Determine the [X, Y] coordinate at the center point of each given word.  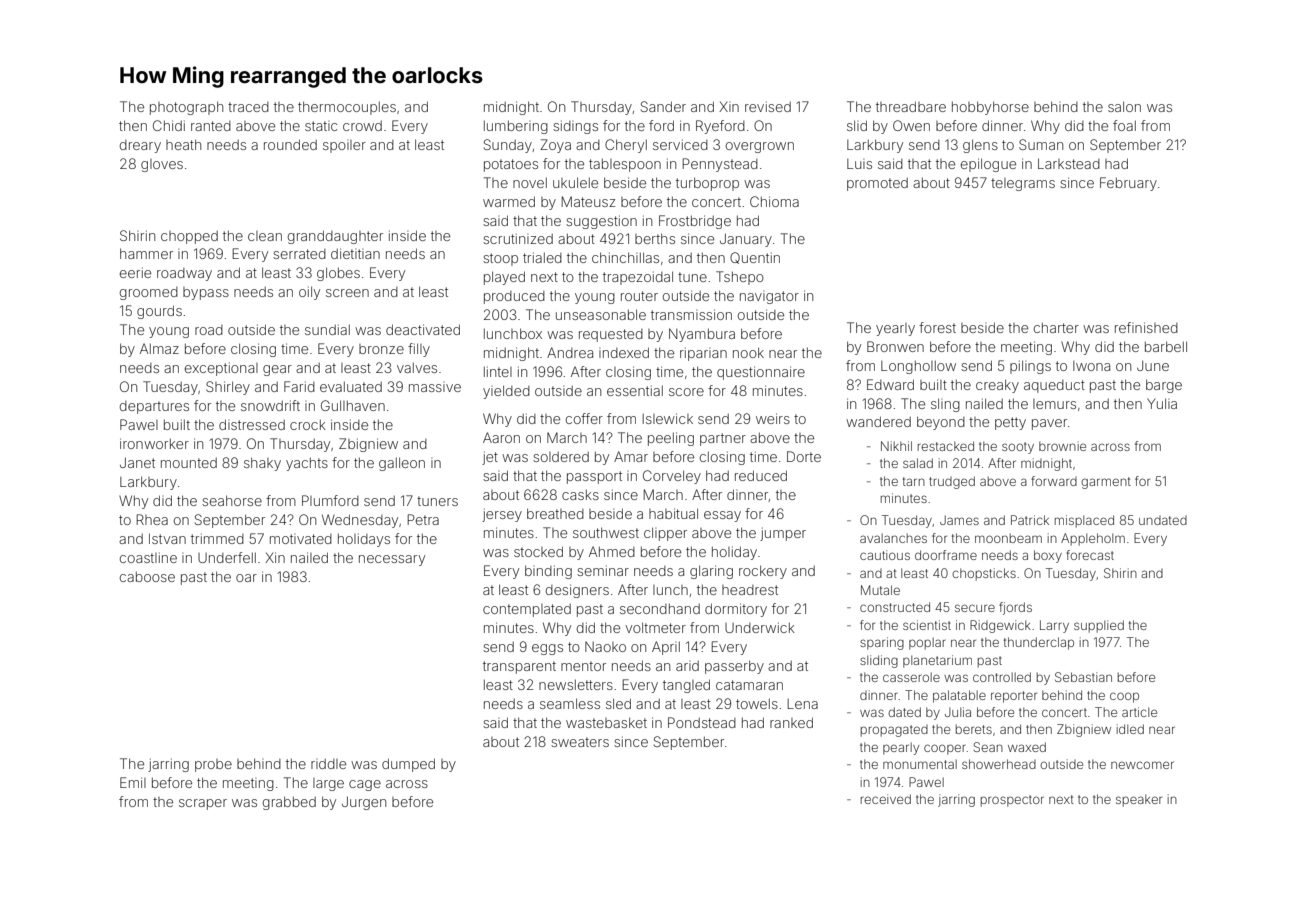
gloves [162, 165]
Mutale [880, 590]
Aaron [501, 437]
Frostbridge [695, 222]
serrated [299, 254]
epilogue [988, 165]
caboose [147, 577]
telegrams [1023, 184]
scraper [203, 804]
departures [154, 407]
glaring [711, 572]
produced [514, 297]
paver [1049, 424]
